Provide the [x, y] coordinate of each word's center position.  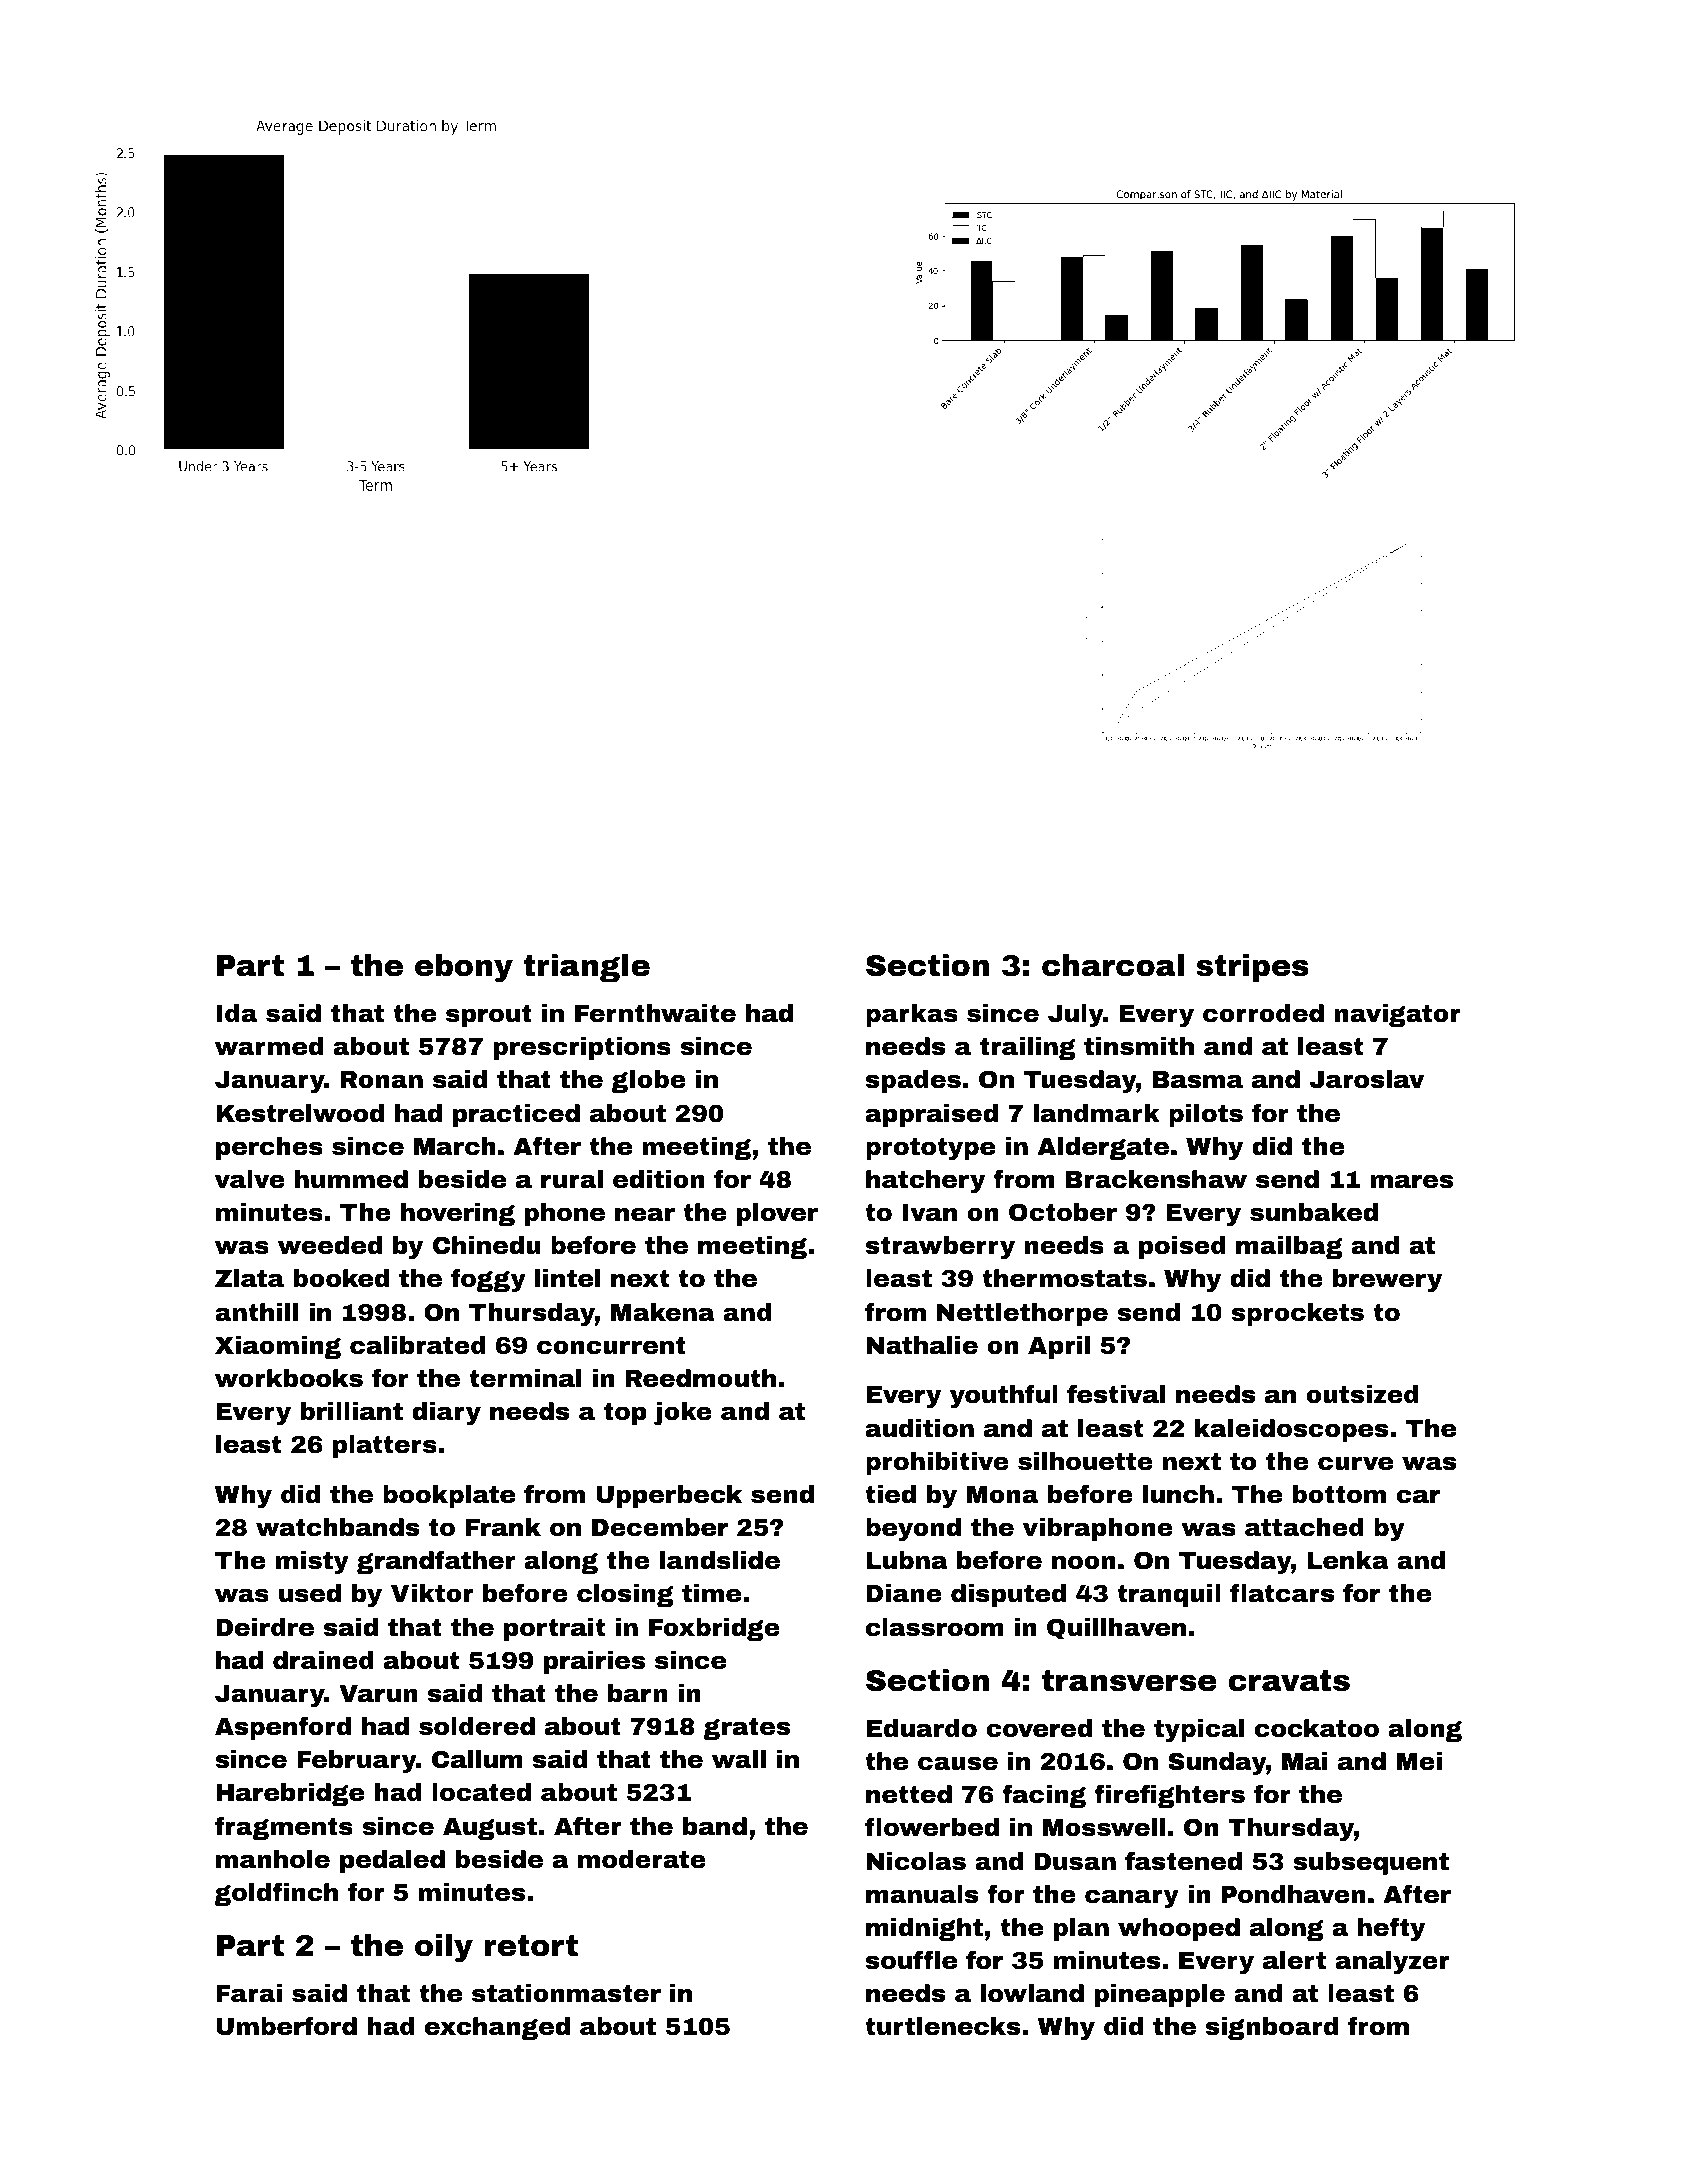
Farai [249, 1993]
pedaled [392, 1861]
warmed [269, 1046]
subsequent [1371, 1863]
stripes [1252, 968]
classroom [935, 1627]
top [625, 1414]
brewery [1387, 1280]
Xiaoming [278, 1347]
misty [312, 1562]
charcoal [1113, 965]
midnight [924, 1929]
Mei [1419, 1761]
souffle [911, 1960]
